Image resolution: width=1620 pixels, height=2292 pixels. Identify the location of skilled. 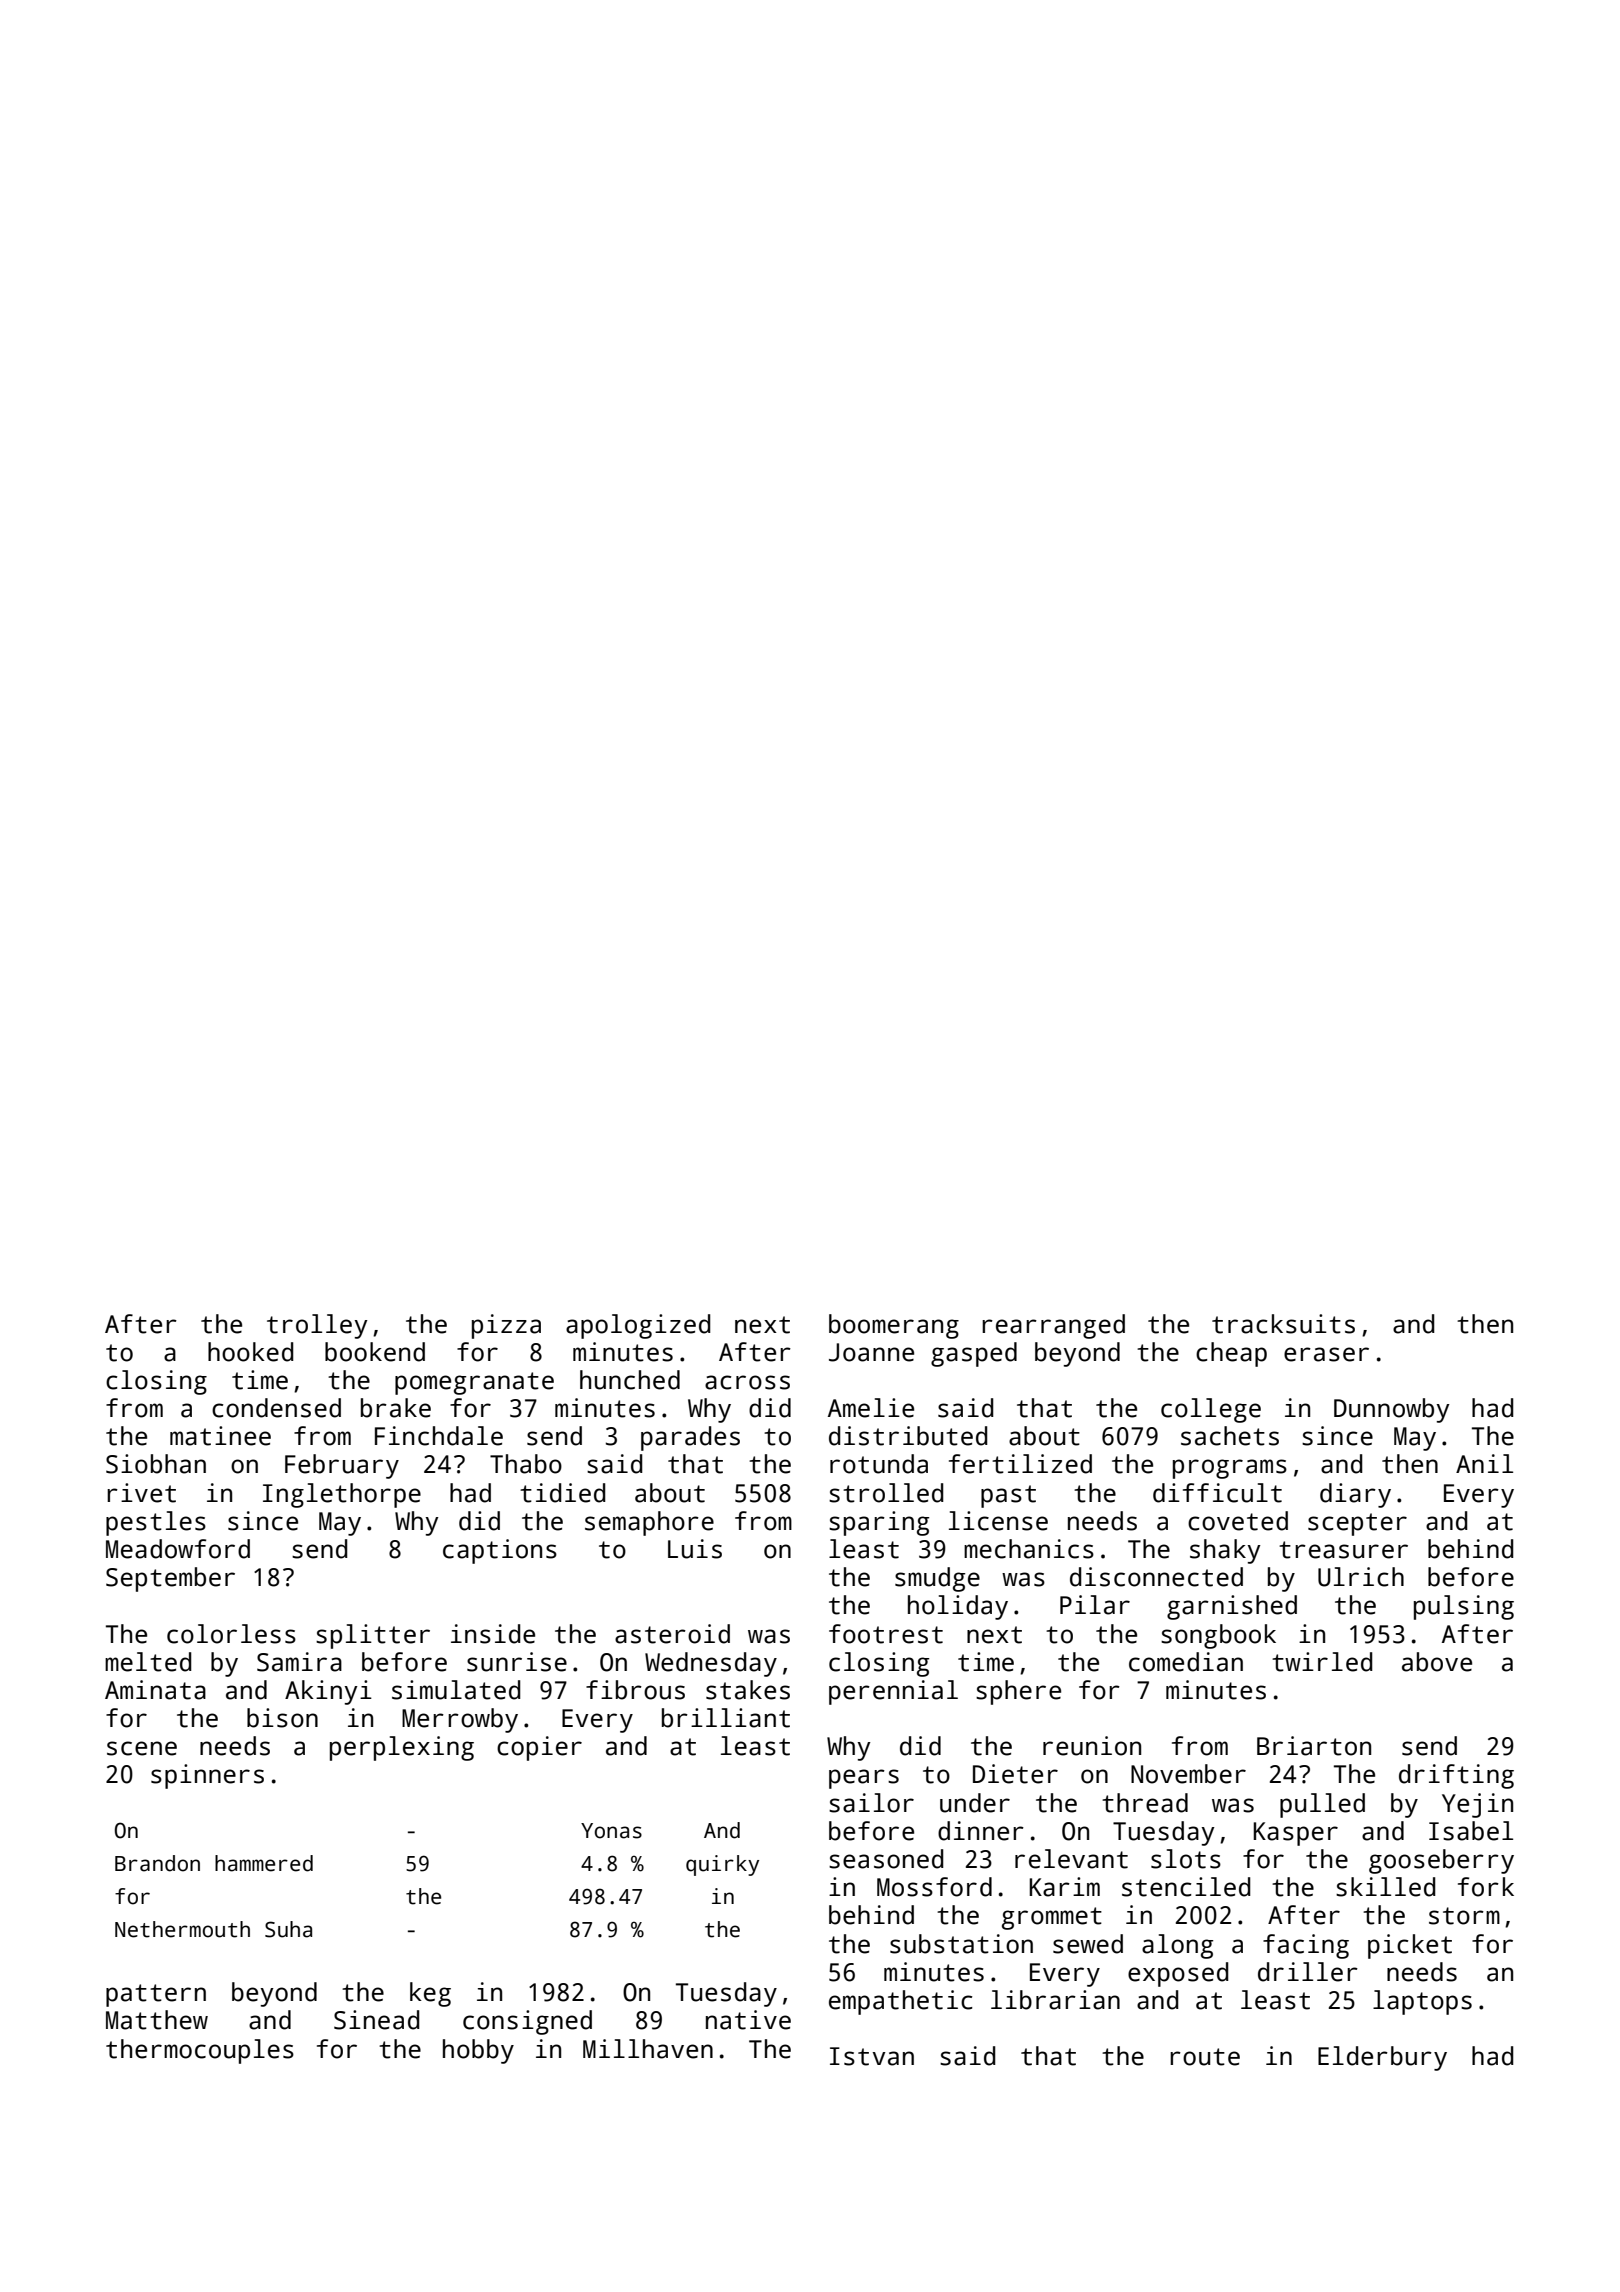
(1385, 1887).
